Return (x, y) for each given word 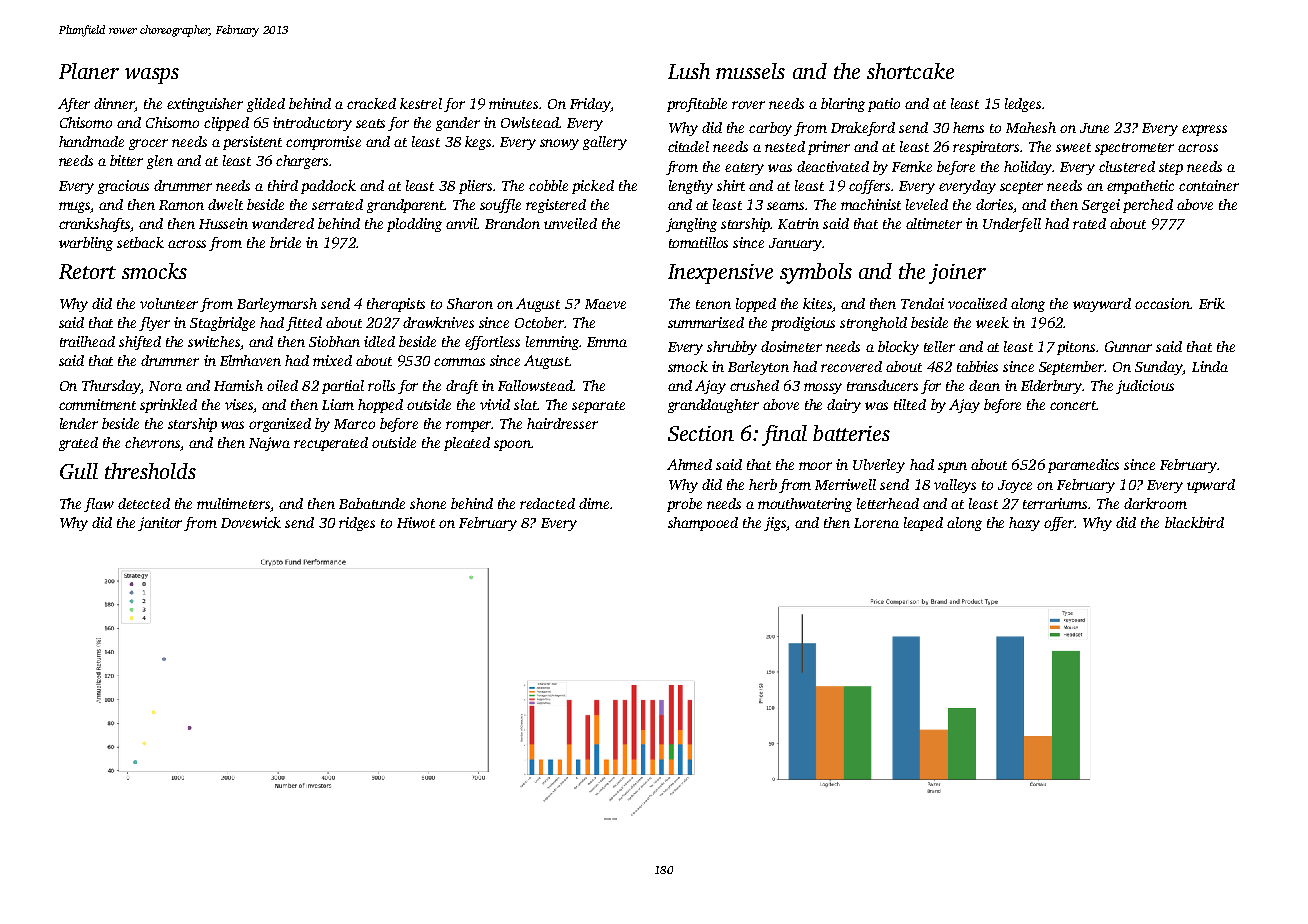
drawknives (438, 322)
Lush (689, 71)
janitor (160, 524)
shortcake (910, 71)
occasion (1163, 303)
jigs (775, 524)
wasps (152, 76)
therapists (396, 305)
